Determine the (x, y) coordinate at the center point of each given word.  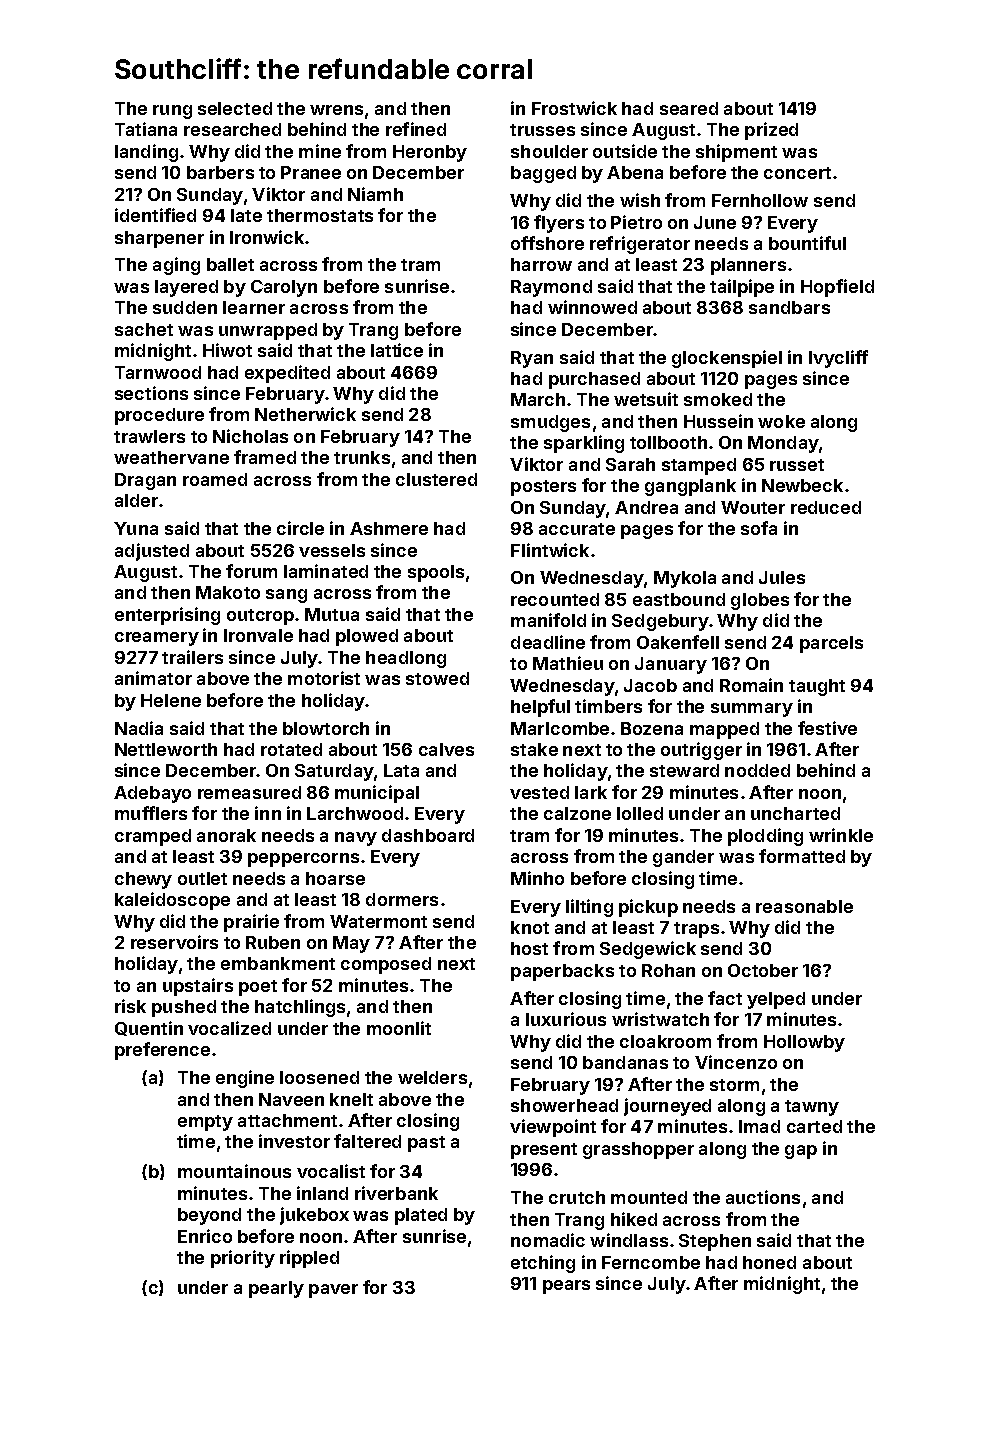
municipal (377, 794)
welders (432, 1077)
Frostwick (574, 108)
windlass (629, 1240)
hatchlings (300, 1008)
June (715, 222)
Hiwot (227, 350)
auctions (763, 1197)
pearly (276, 1289)
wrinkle (841, 835)
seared (689, 108)
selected (235, 108)
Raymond (551, 288)
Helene (171, 700)
